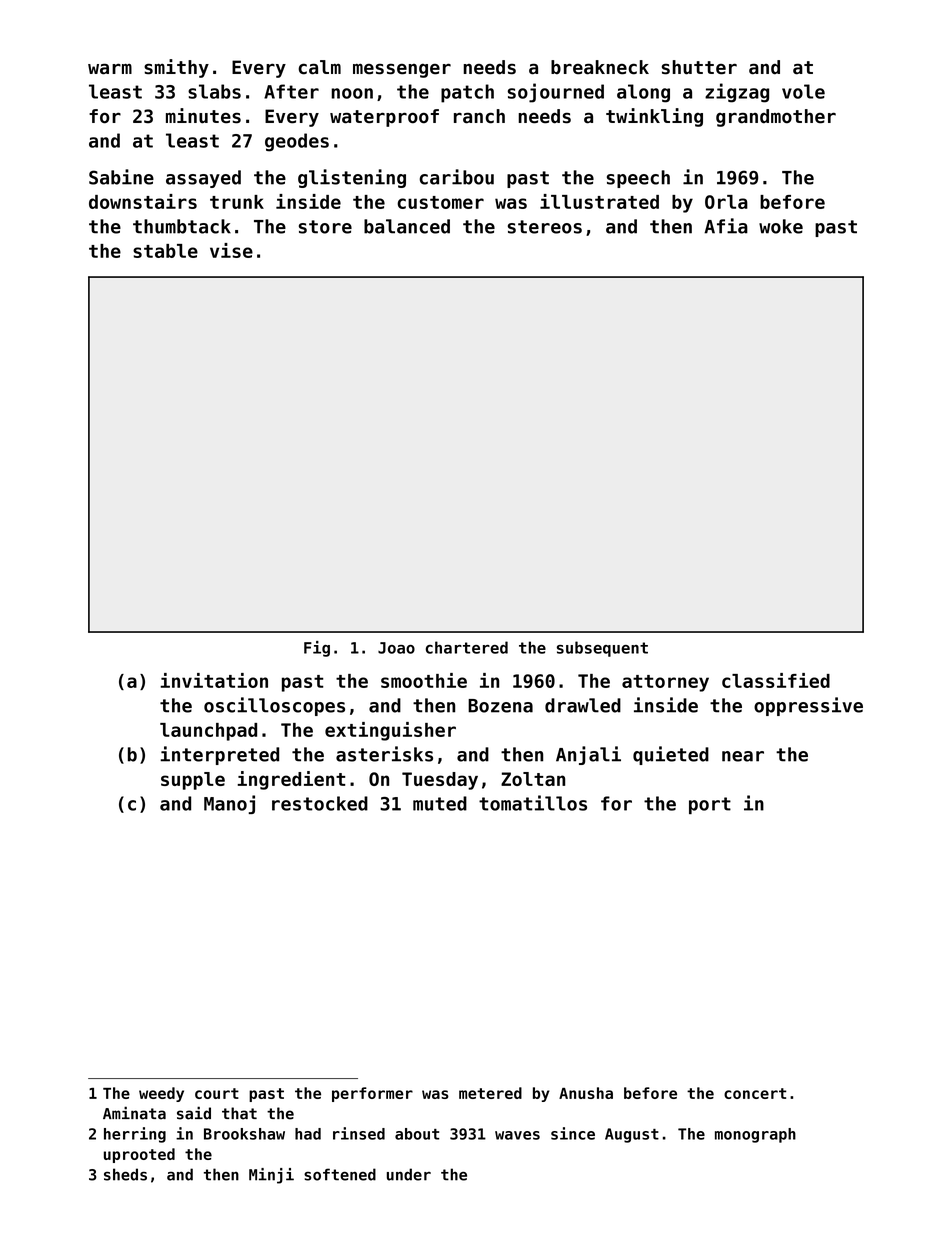  What do you see at coordinates (440, 803) in the screenshot?
I see `muted` at bounding box center [440, 803].
